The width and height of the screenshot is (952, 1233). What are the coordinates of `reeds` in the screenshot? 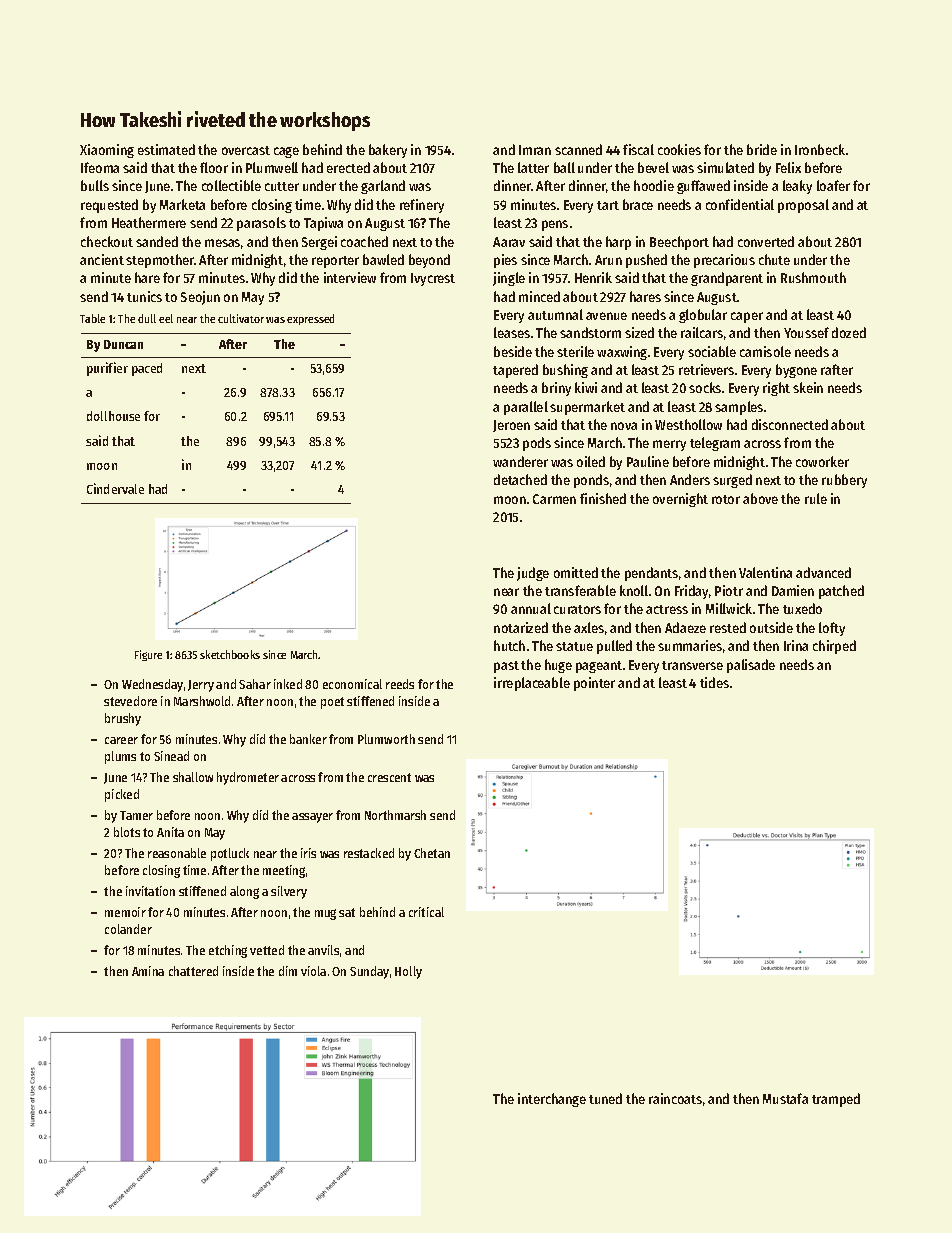 It's located at (400, 684).
